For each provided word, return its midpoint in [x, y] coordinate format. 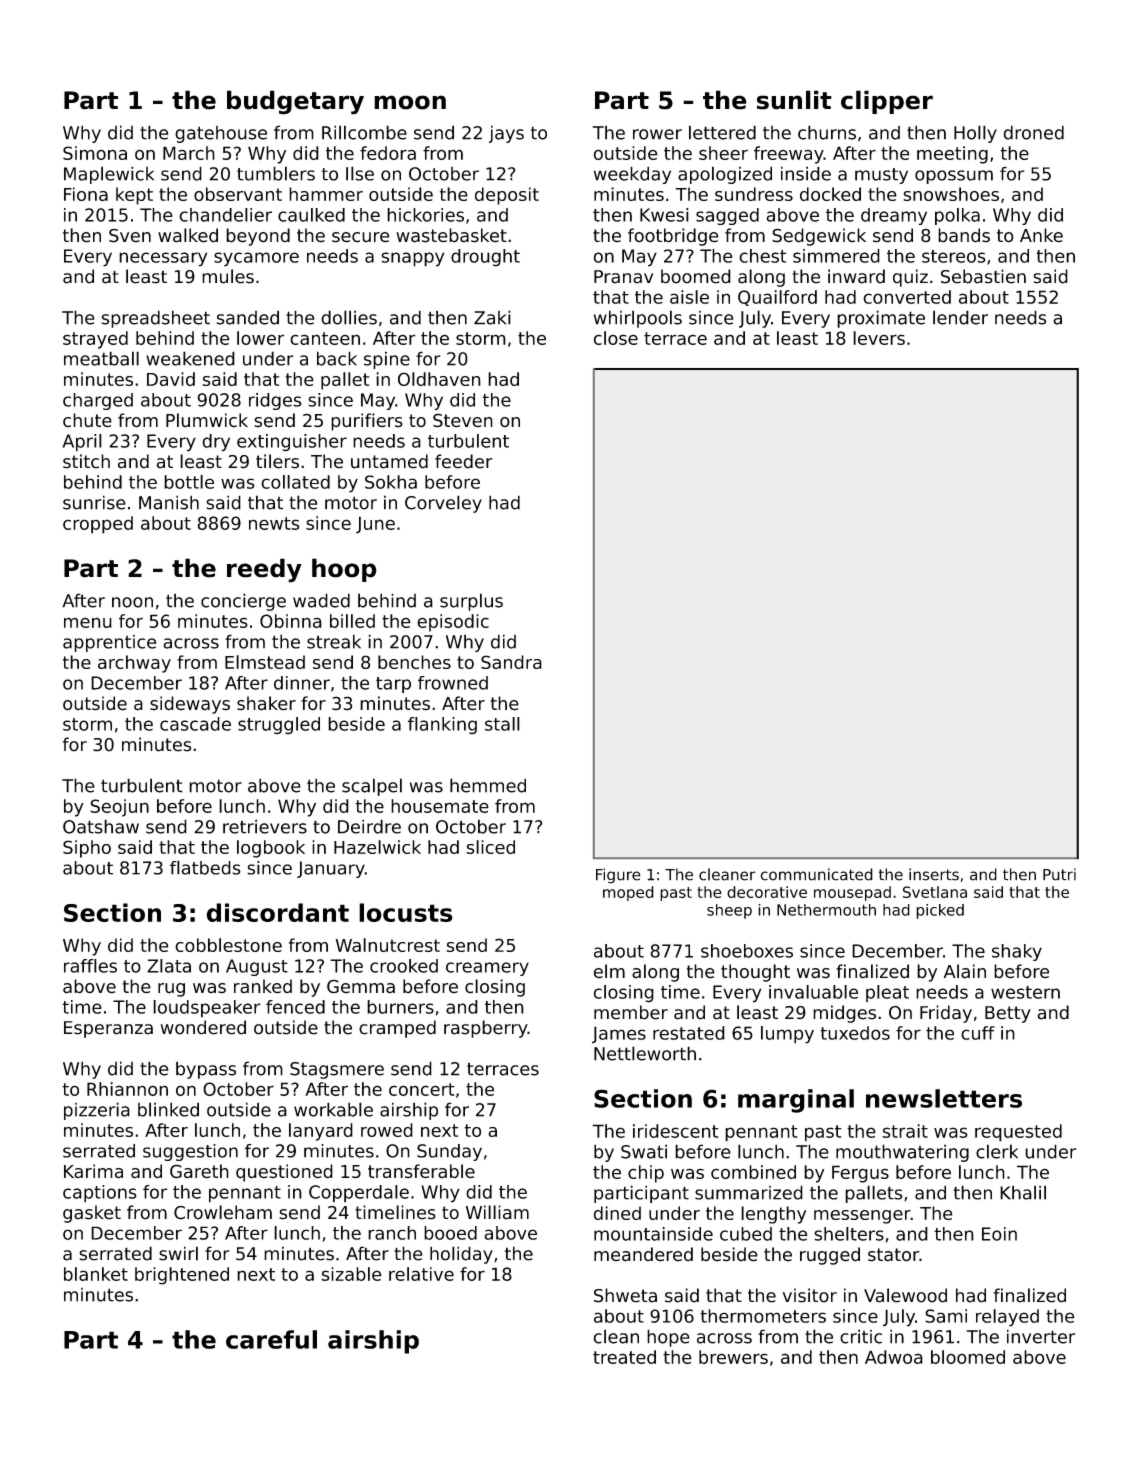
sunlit [794, 100]
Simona [95, 153]
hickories [425, 215]
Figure [618, 876]
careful [271, 1339]
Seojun [119, 808]
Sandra [511, 662]
